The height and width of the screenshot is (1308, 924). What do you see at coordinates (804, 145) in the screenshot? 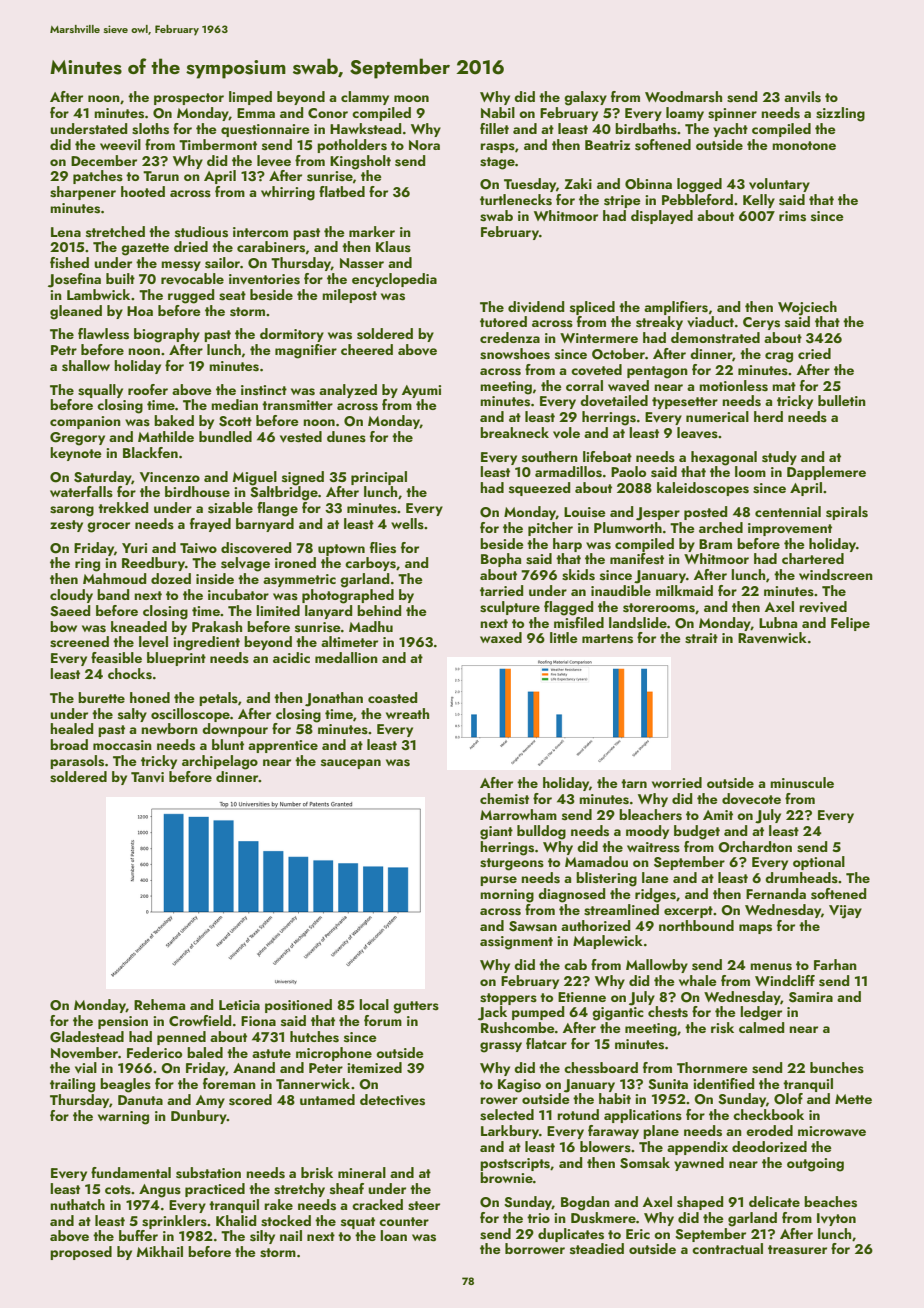
I see `monotone` at bounding box center [804, 145].
